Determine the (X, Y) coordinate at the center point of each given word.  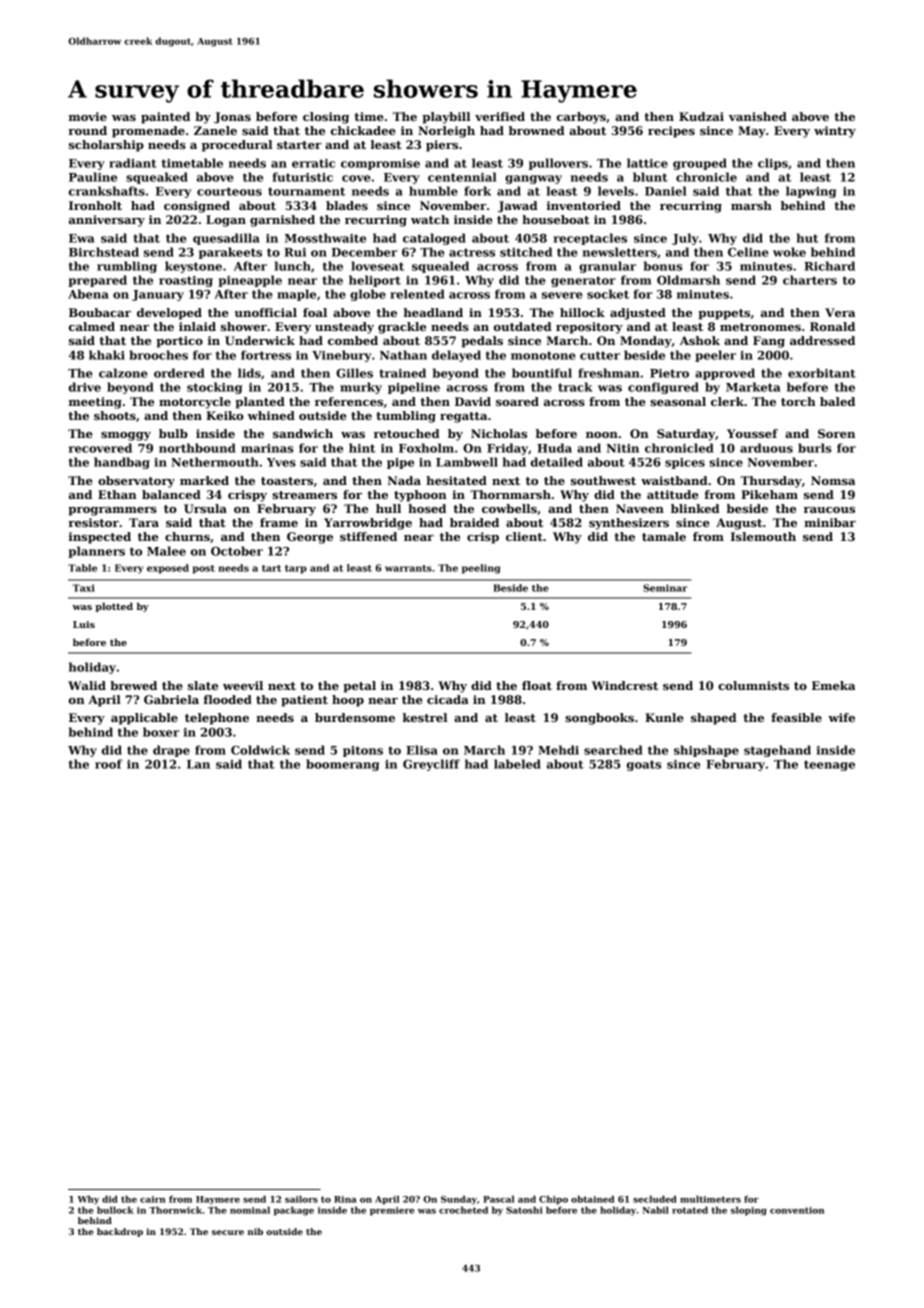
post (204, 569)
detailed (557, 462)
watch (430, 219)
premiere (392, 1211)
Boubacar (100, 312)
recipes (671, 132)
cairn (153, 1199)
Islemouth (763, 536)
